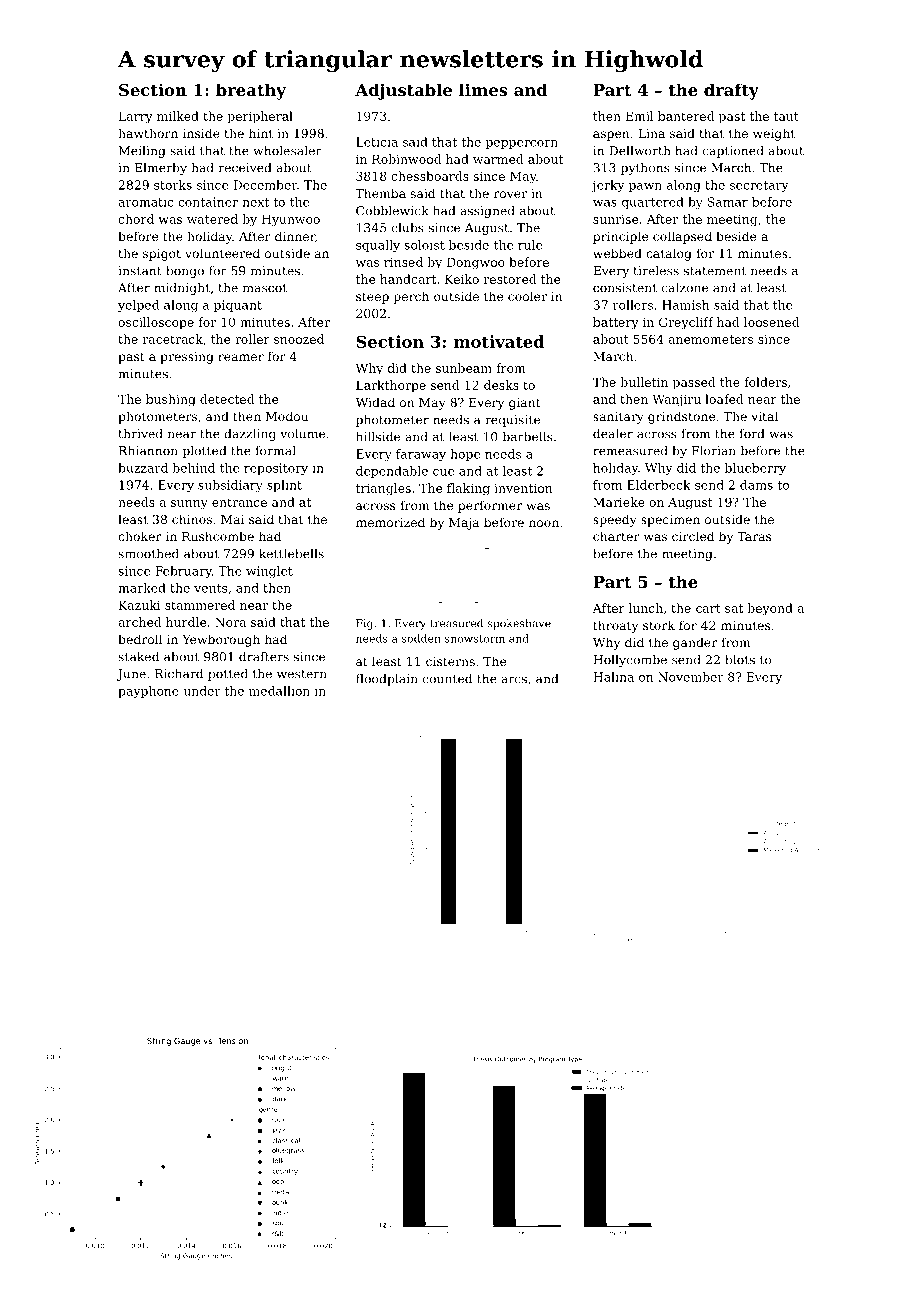  Describe the element at coordinates (251, 91) in the document. I see `breathy` at that location.
